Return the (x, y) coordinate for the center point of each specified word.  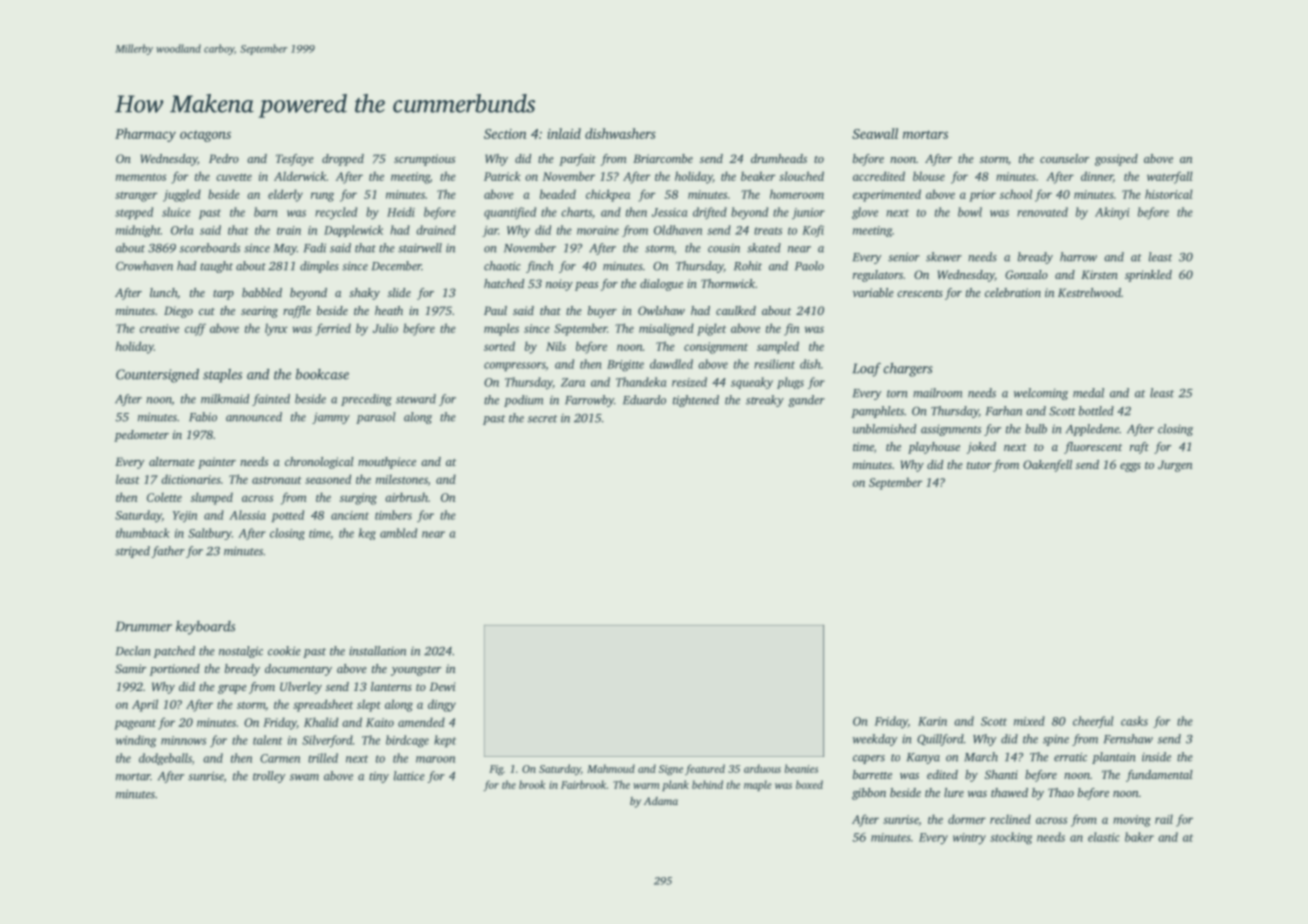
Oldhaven (678, 230)
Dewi (443, 686)
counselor (1064, 158)
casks (1134, 721)
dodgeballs (165, 759)
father (168, 552)
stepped (134, 213)
